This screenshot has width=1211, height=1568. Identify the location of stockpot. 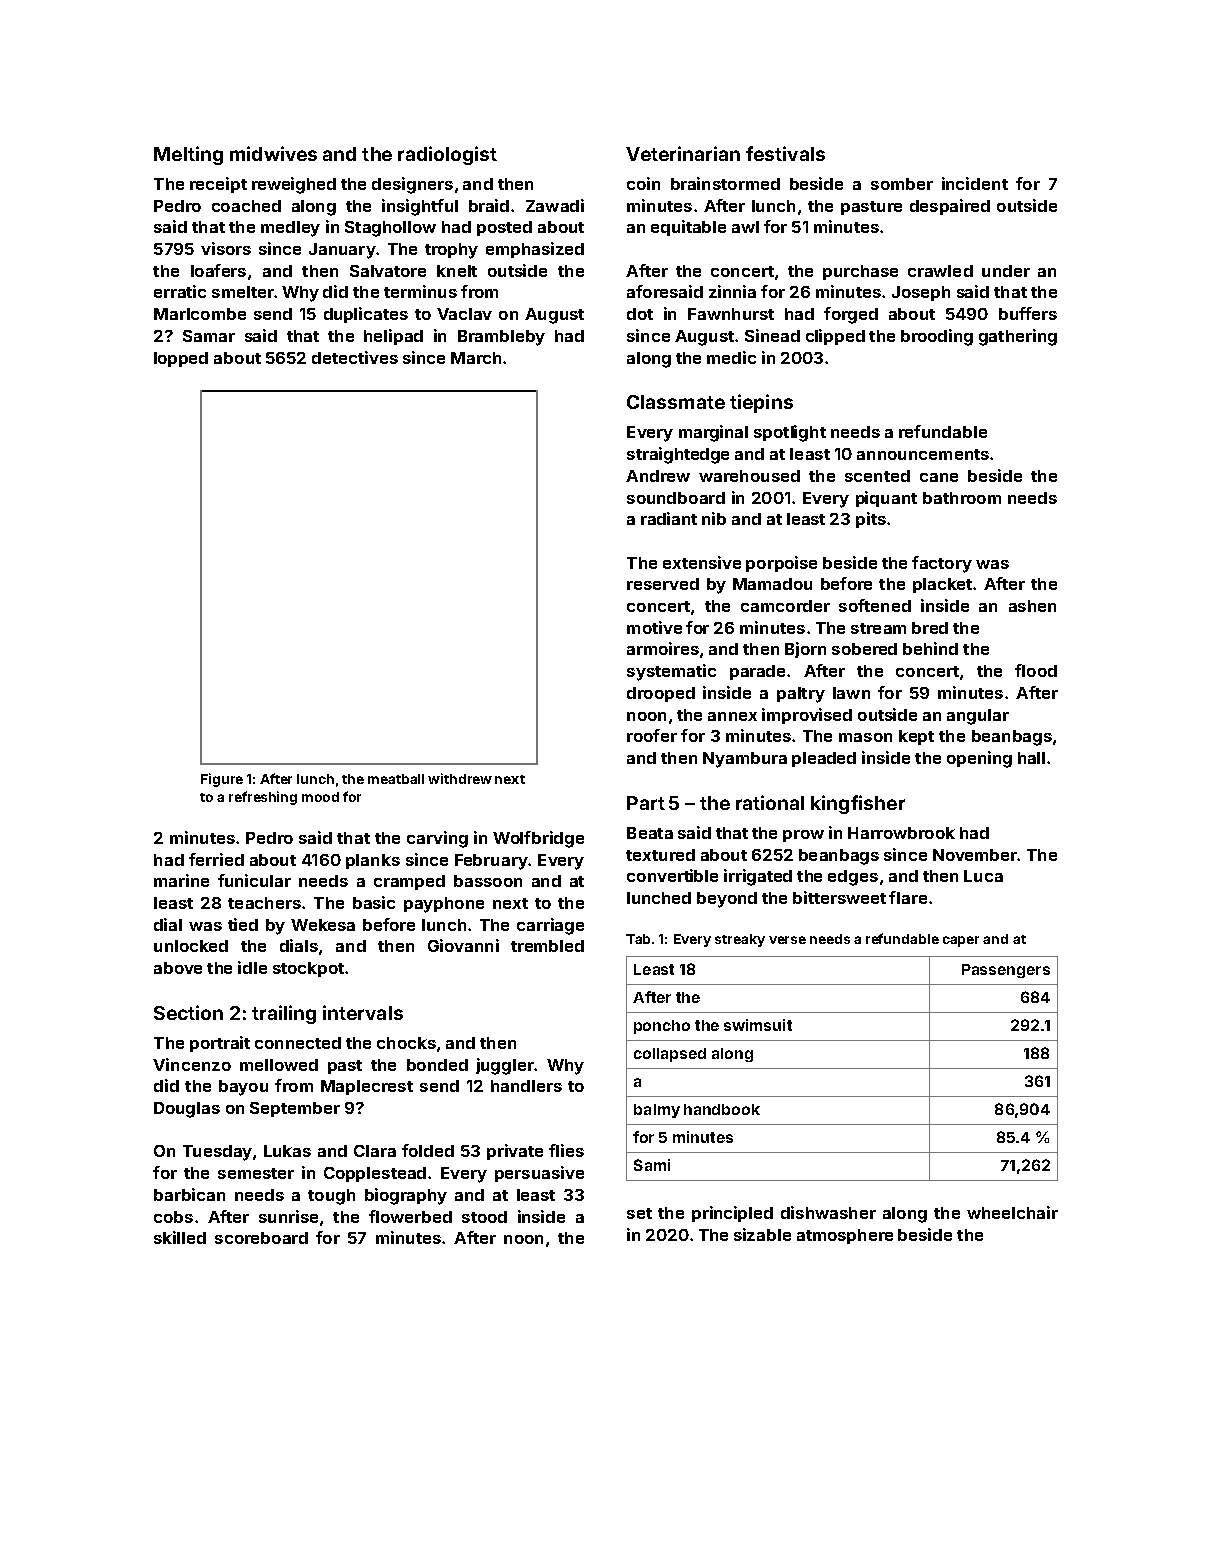
(308, 969).
